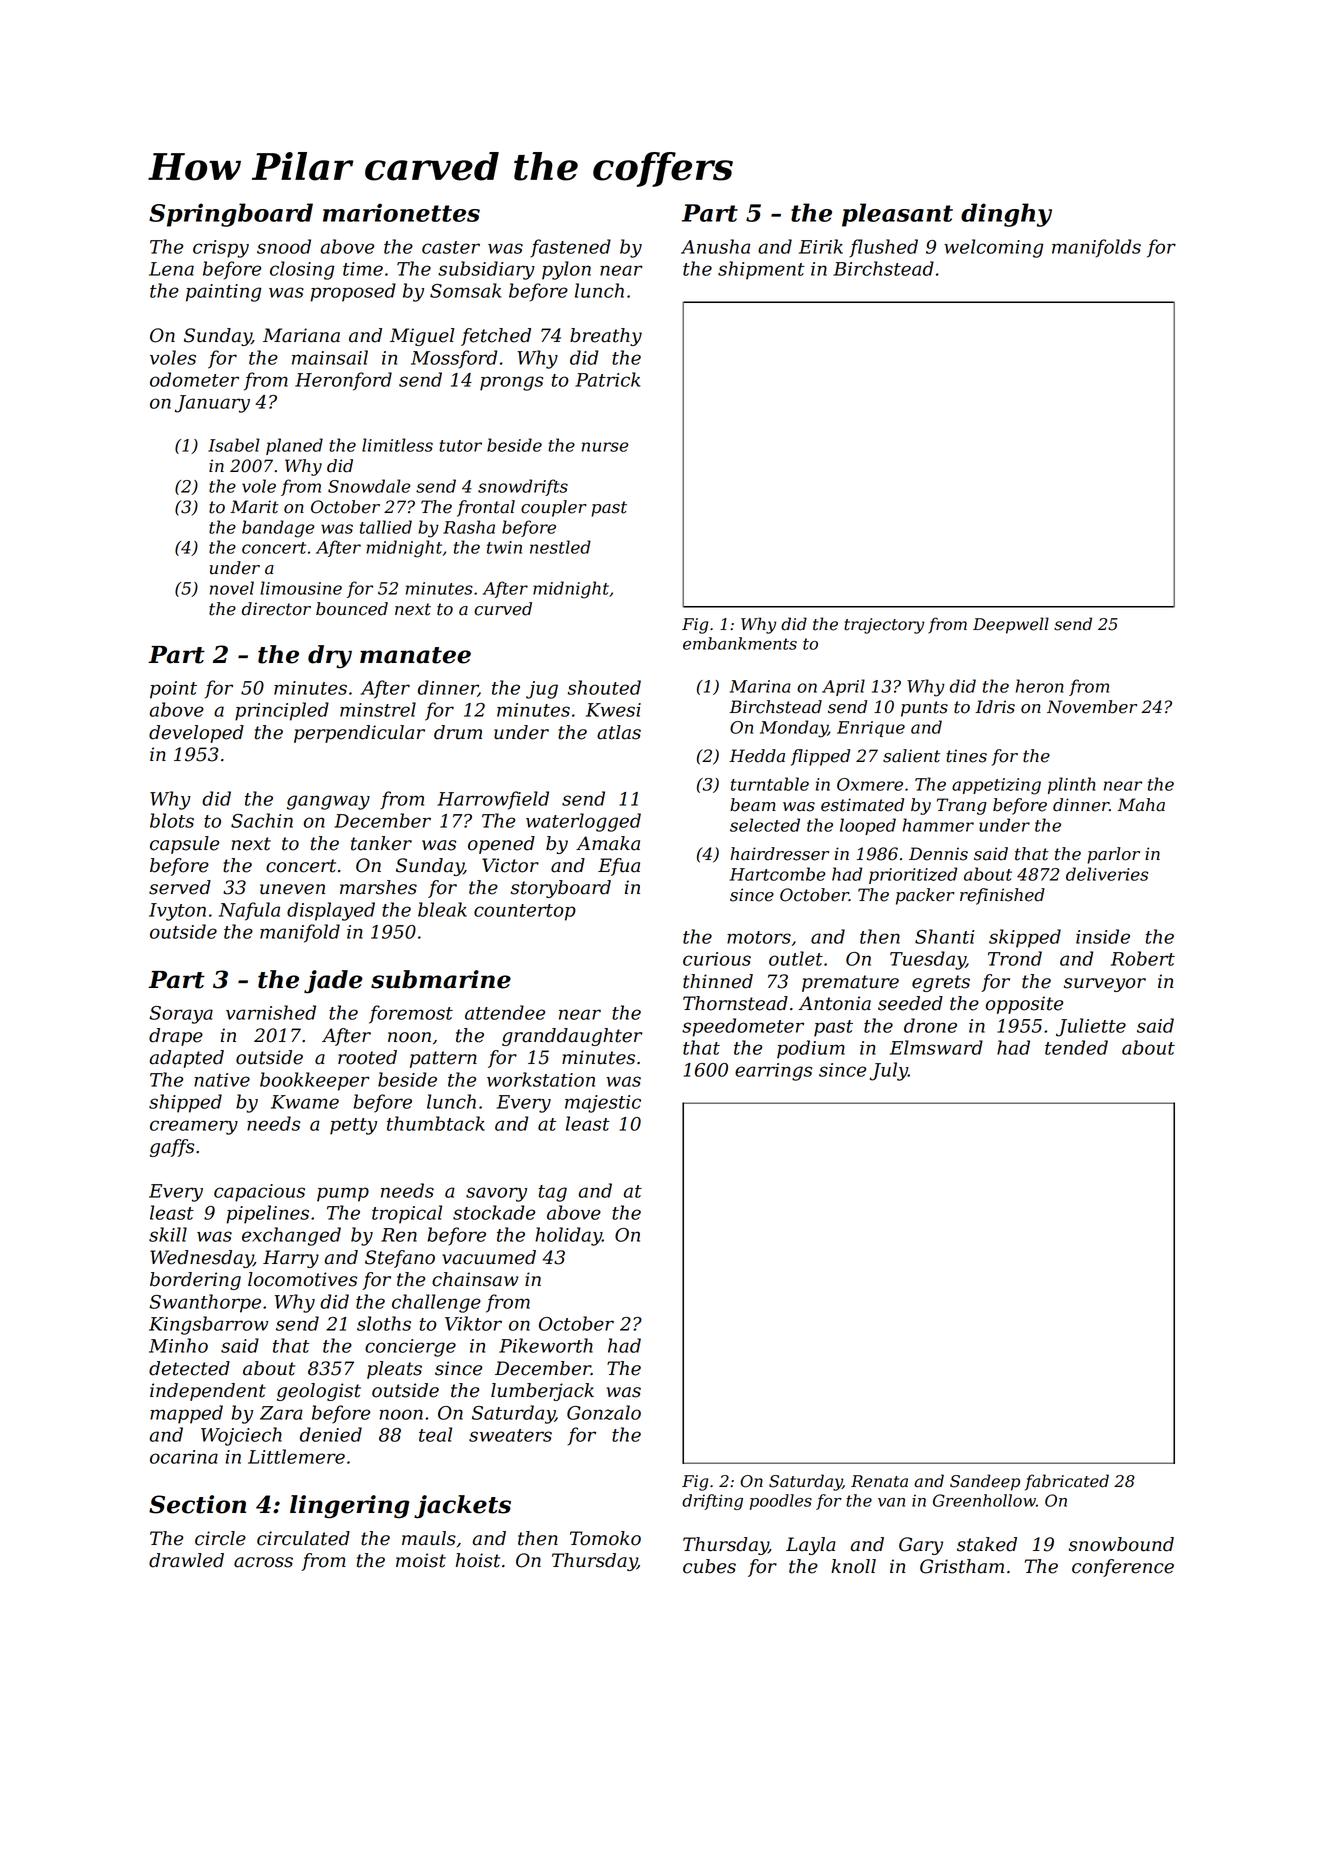 The height and width of the page is (1872, 1324). What do you see at coordinates (1024, 1005) in the page?
I see `opposite` at bounding box center [1024, 1005].
